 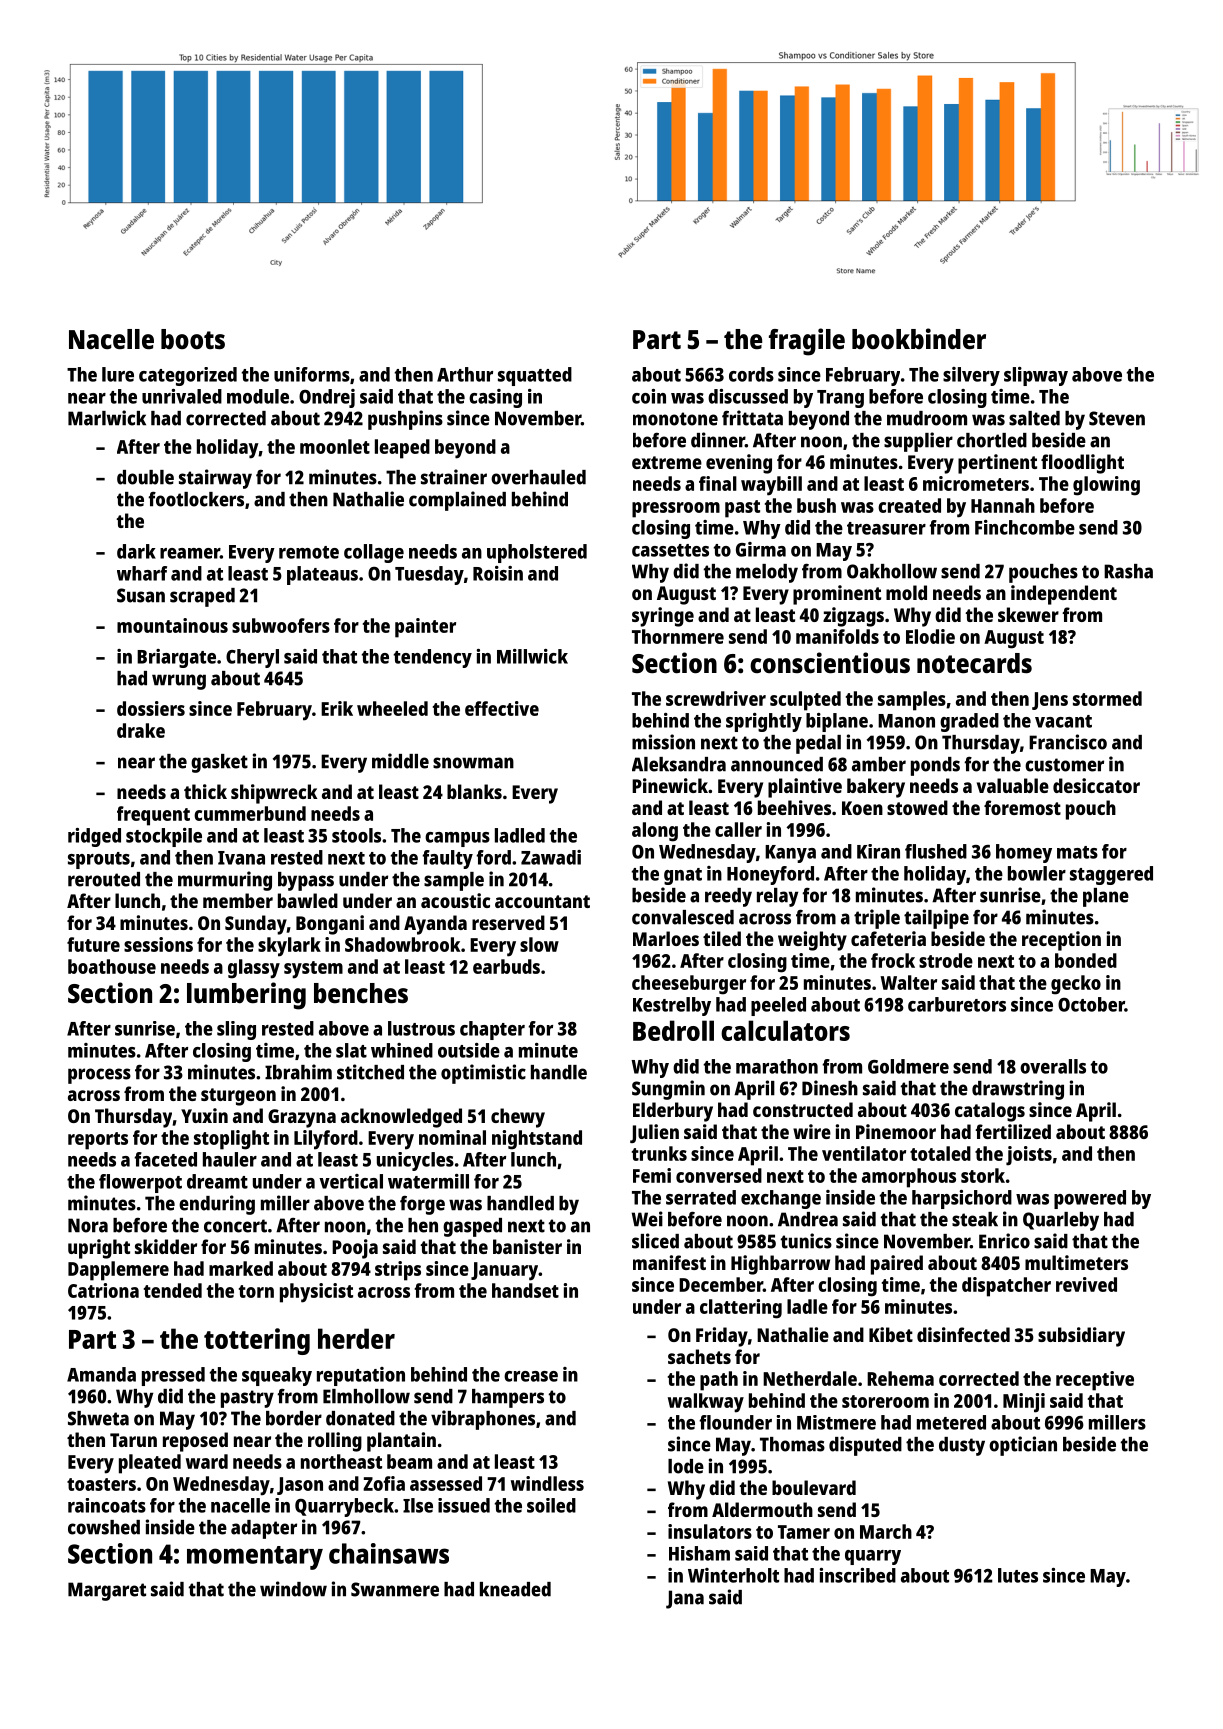 What do you see at coordinates (1086, 960) in the screenshot?
I see `bonded` at bounding box center [1086, 960].
